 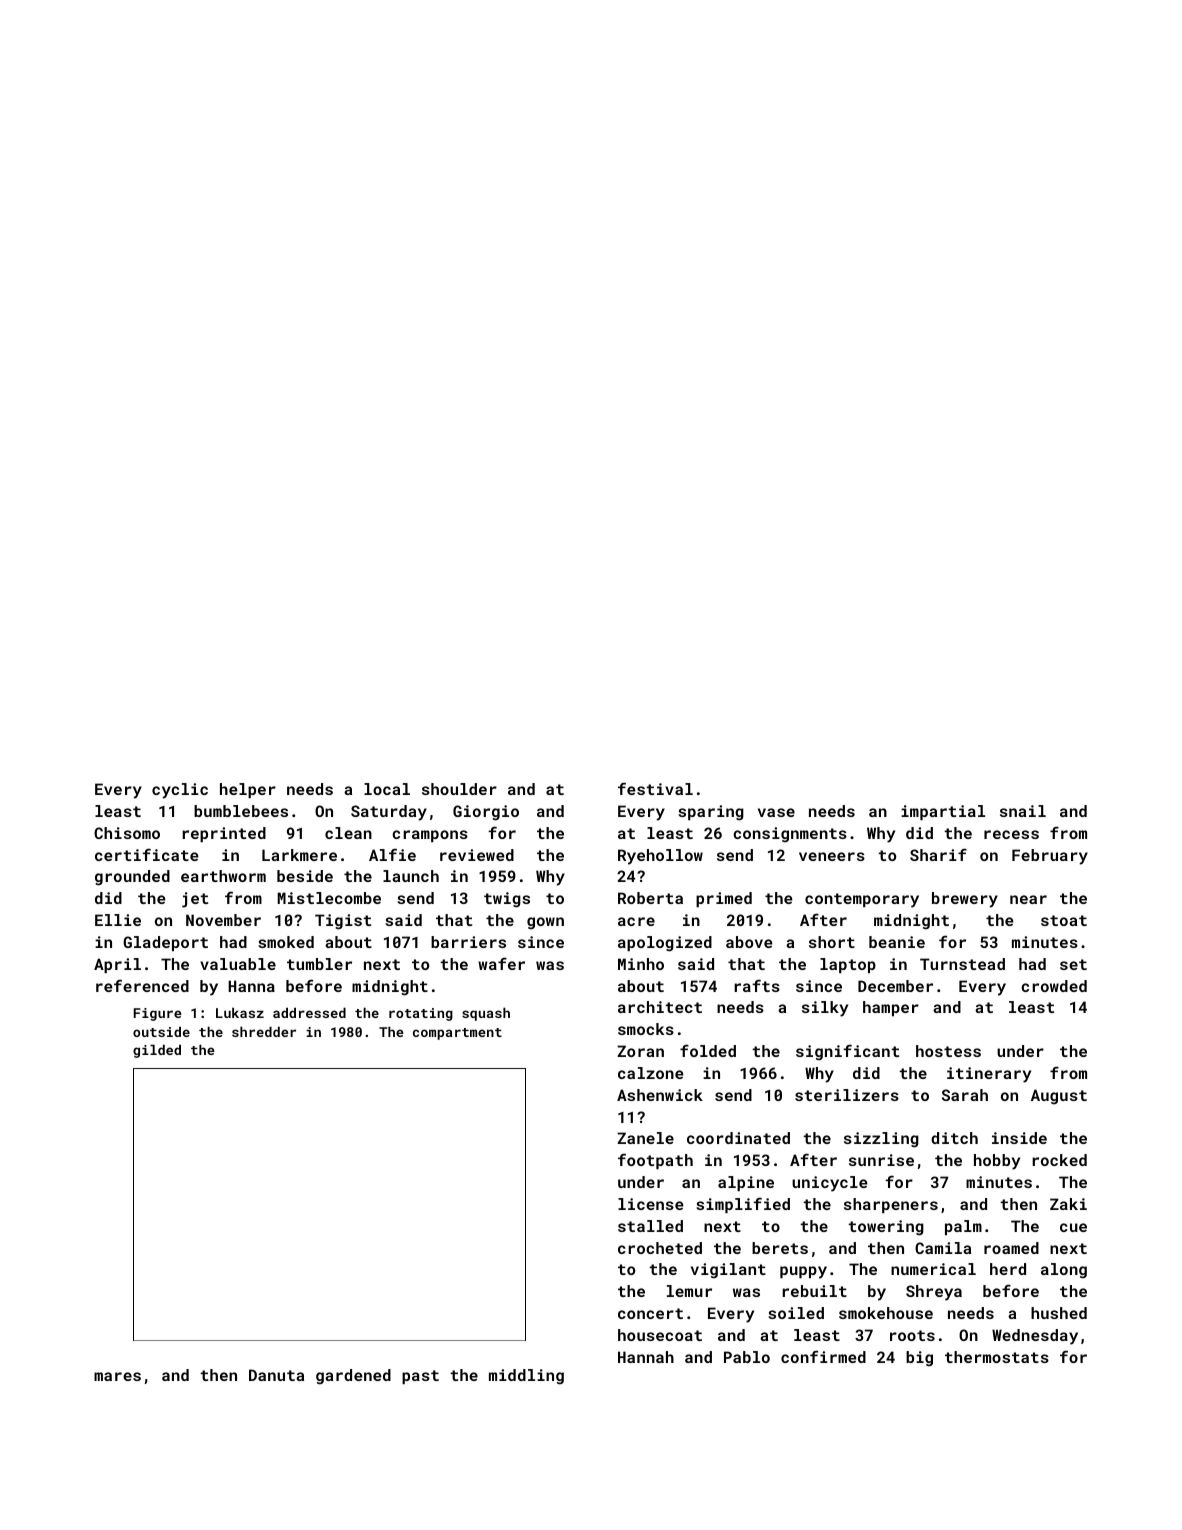 What do you see at coordinates (180, 791) in the screenshot?
I see `cyclic` at bounding box center [180, 791].
